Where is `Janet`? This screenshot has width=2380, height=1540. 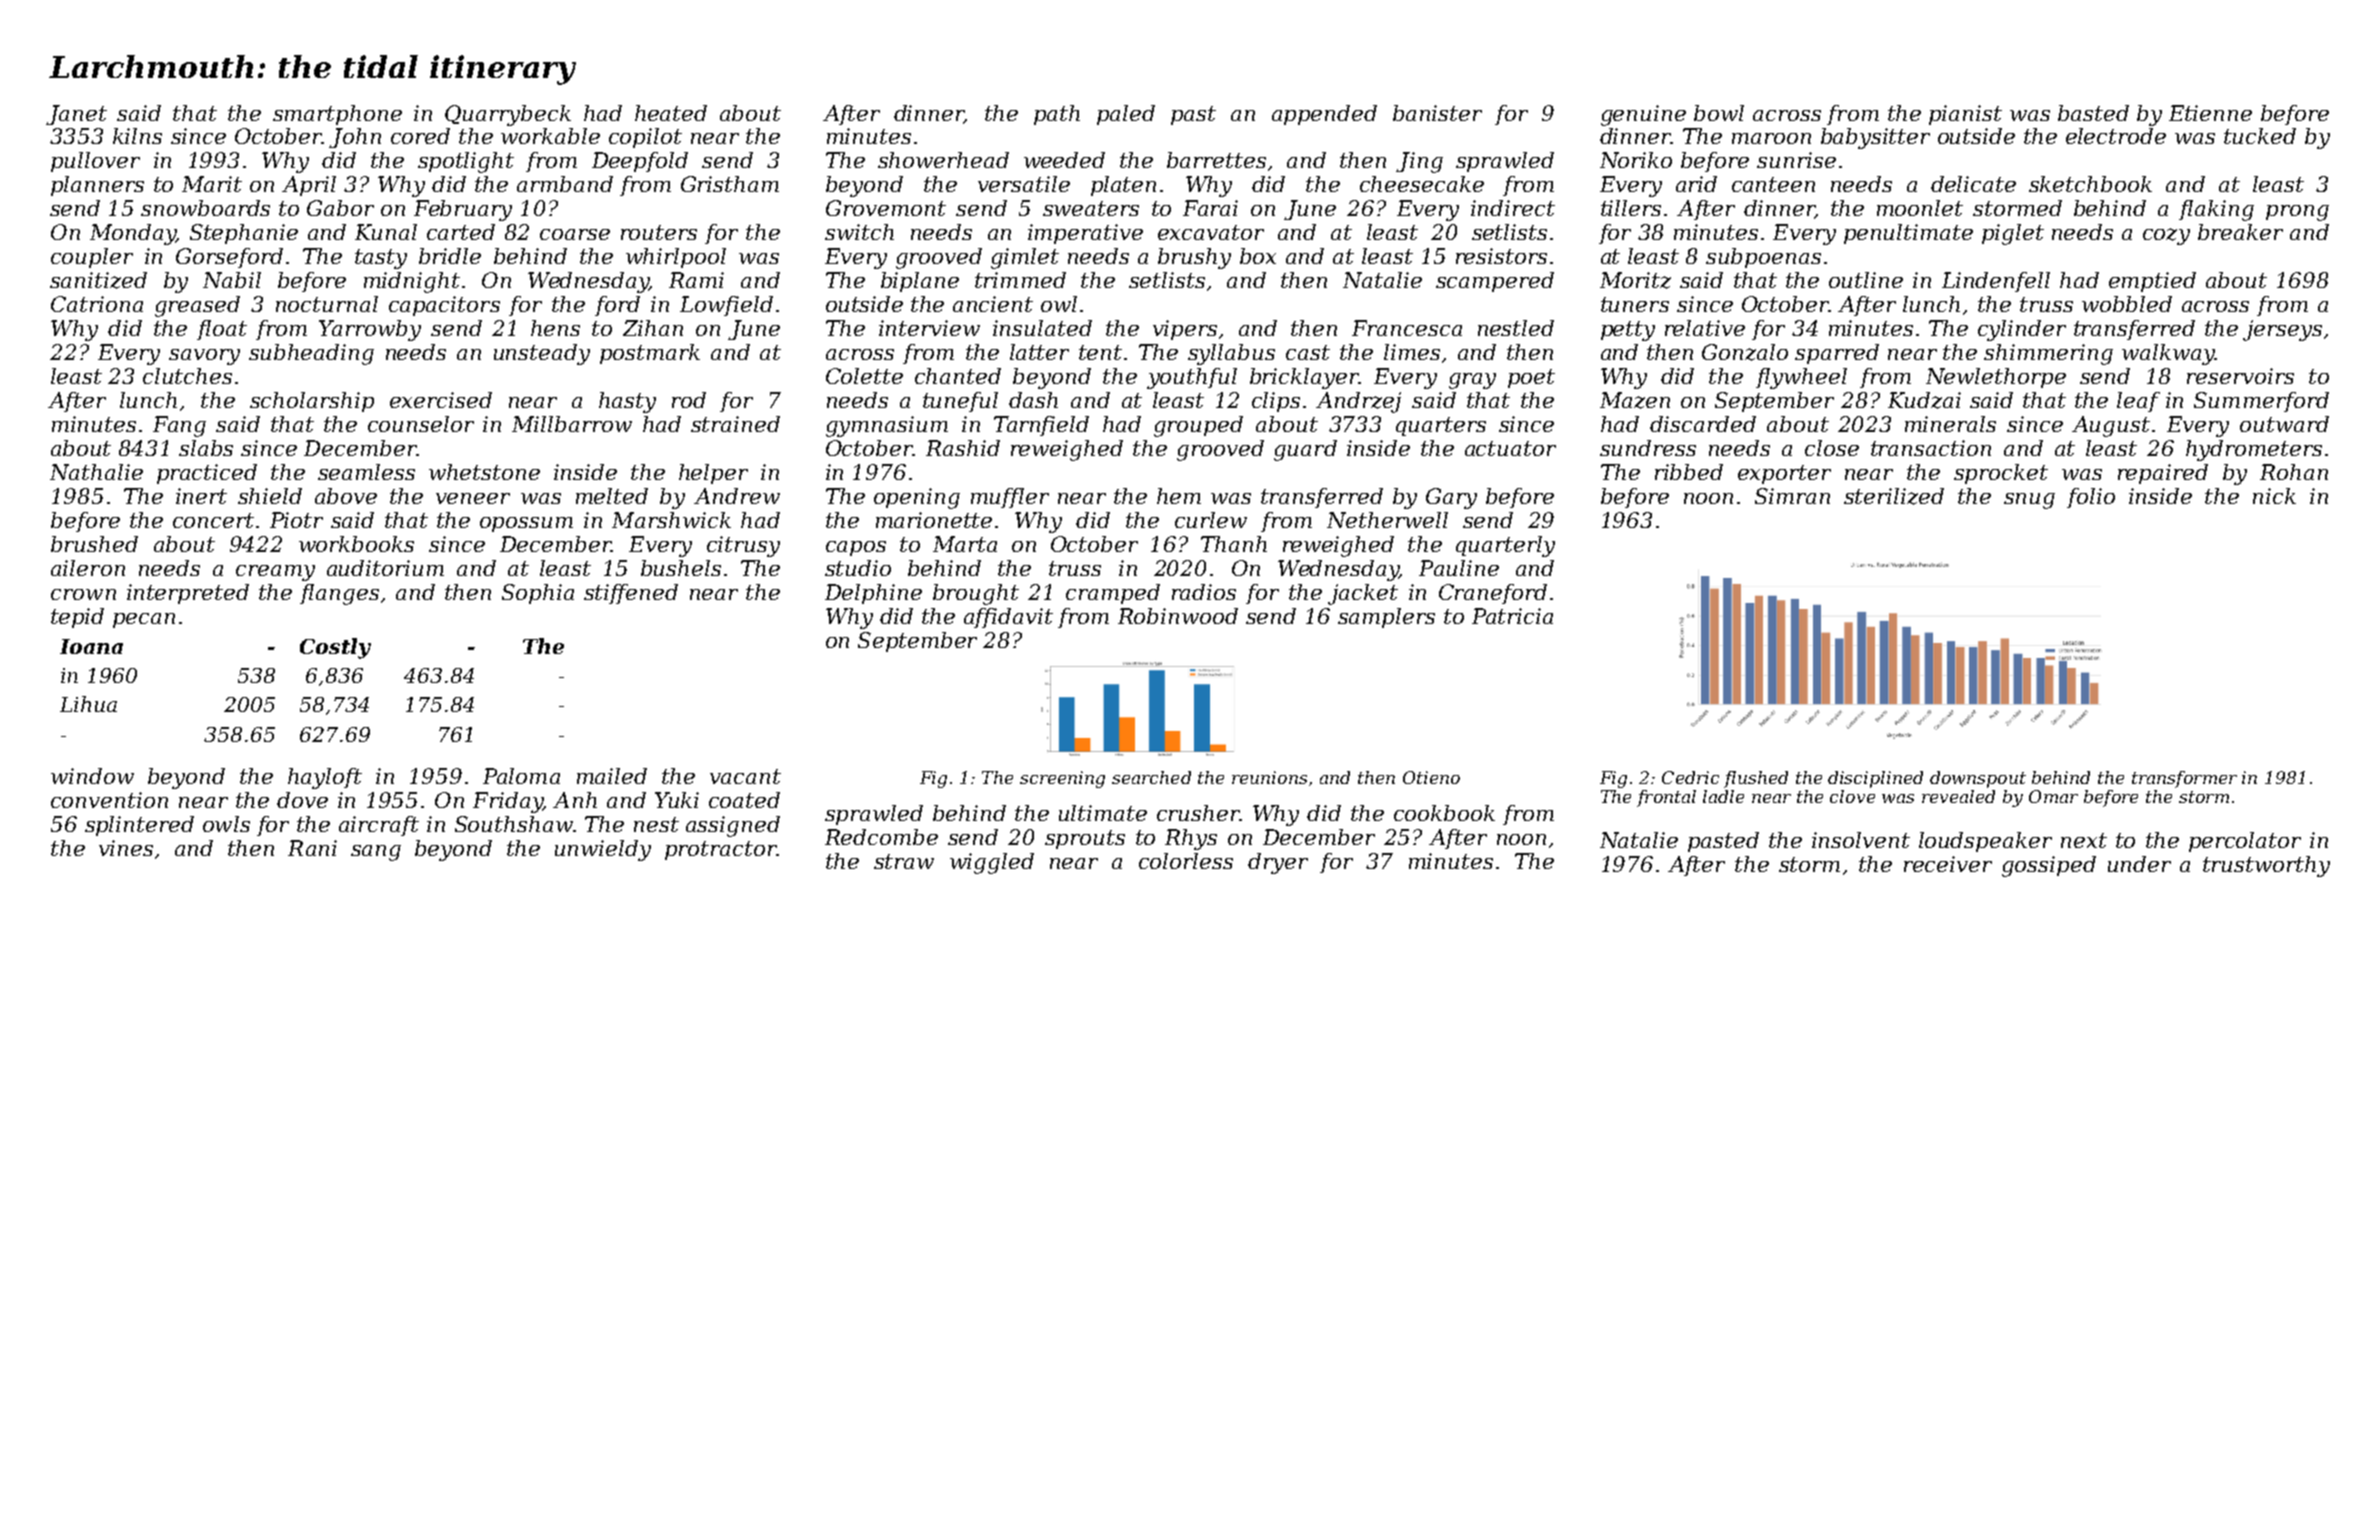 Janet is located at coordinates (76, 115).
